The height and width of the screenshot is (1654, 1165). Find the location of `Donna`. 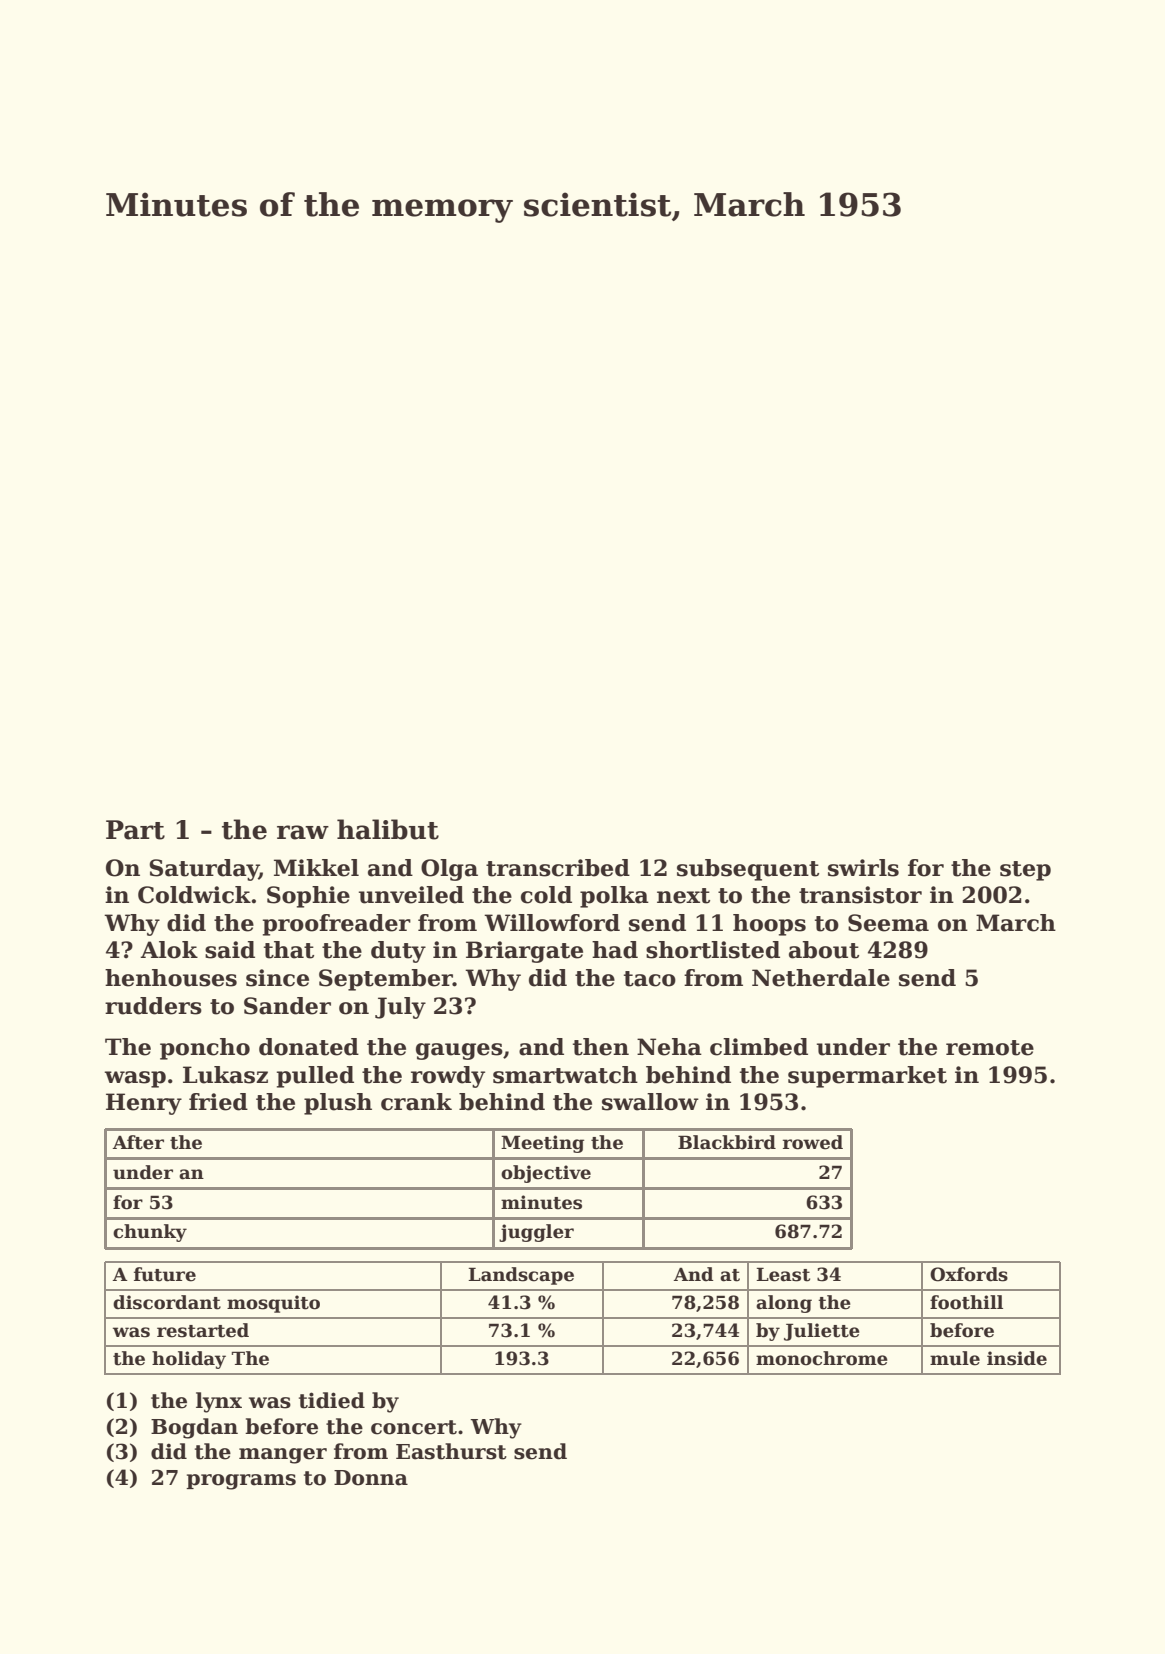

Donna is located at coordinates (371, 1478).
